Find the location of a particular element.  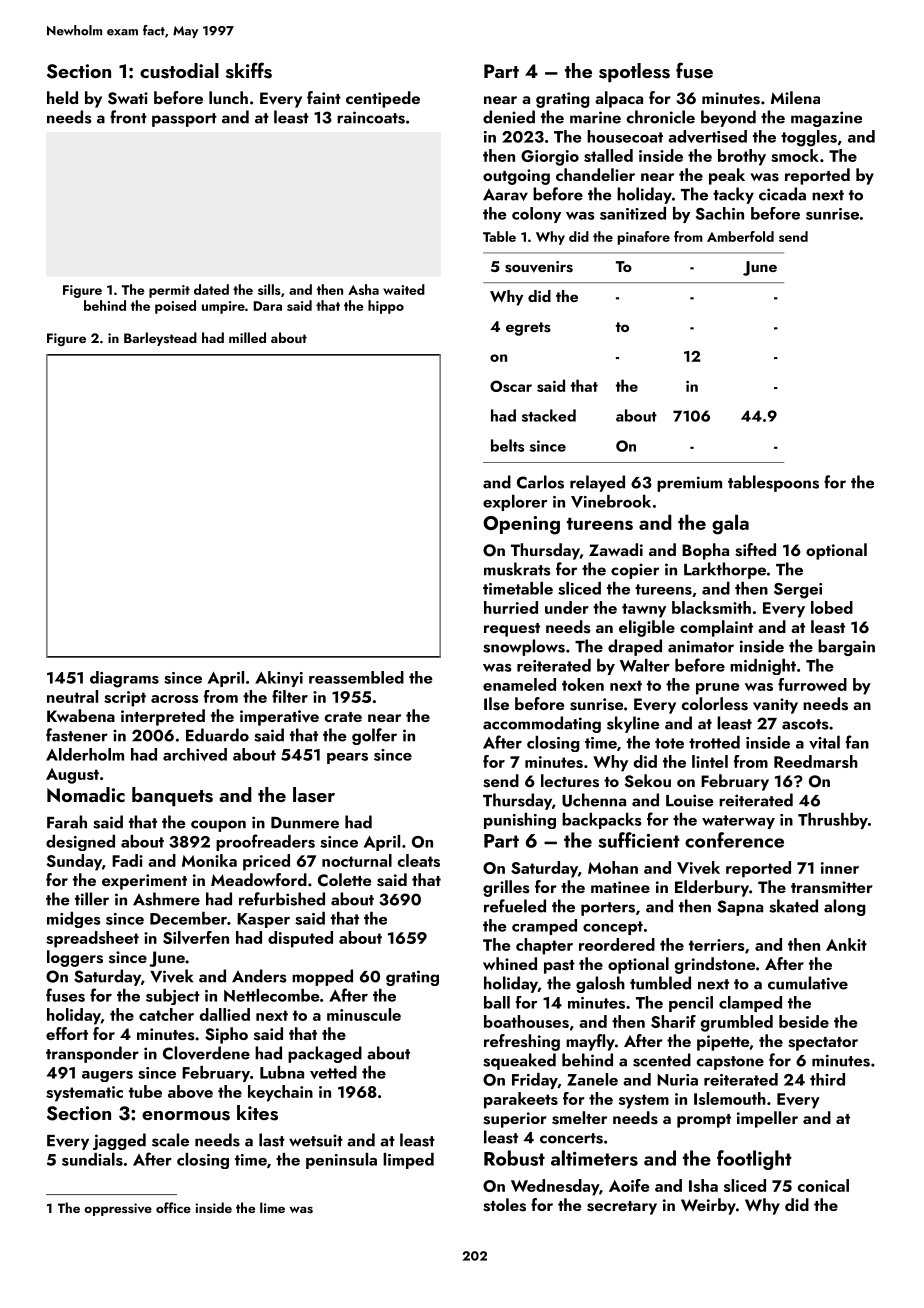

along is located at coordinates (845, 907).
